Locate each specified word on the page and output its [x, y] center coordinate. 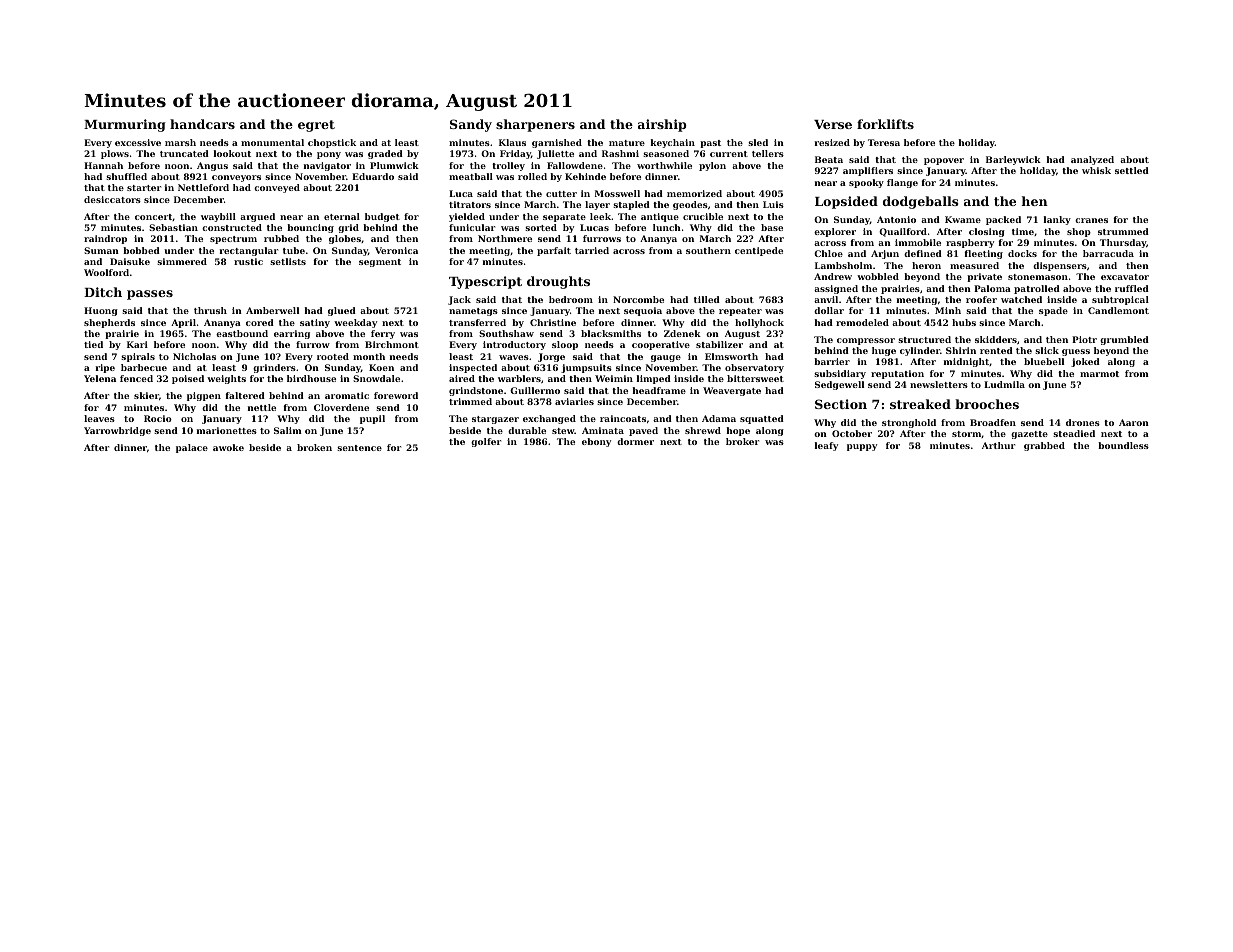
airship [662, 125]
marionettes [227, 430]
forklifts [885, 124]
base [772, 227]
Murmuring [125, 125]
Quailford [903, 232]
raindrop [105, 239]
